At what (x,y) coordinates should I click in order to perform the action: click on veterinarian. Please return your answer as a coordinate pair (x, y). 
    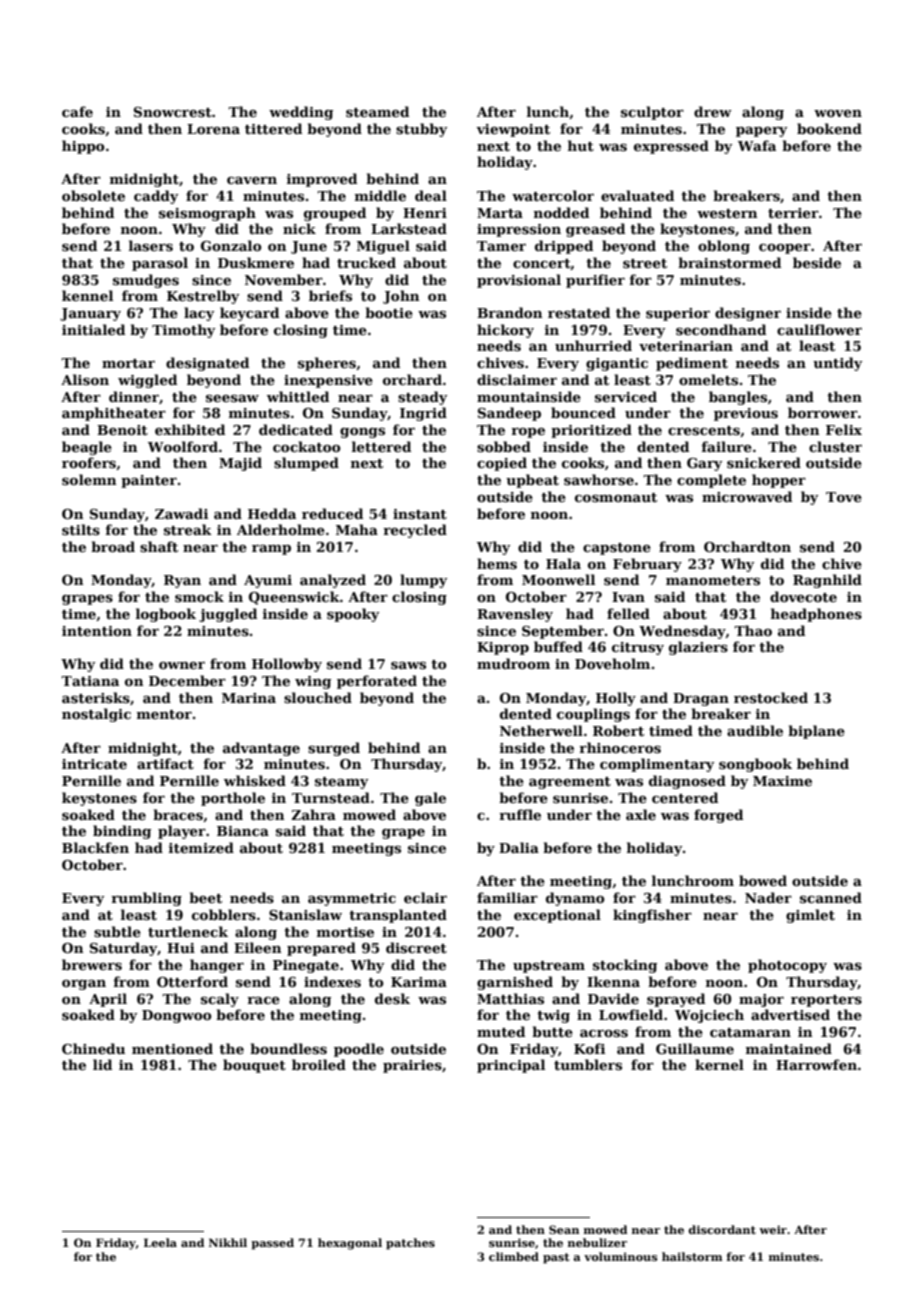
    Looking at the image, I should click on (686, 346).
